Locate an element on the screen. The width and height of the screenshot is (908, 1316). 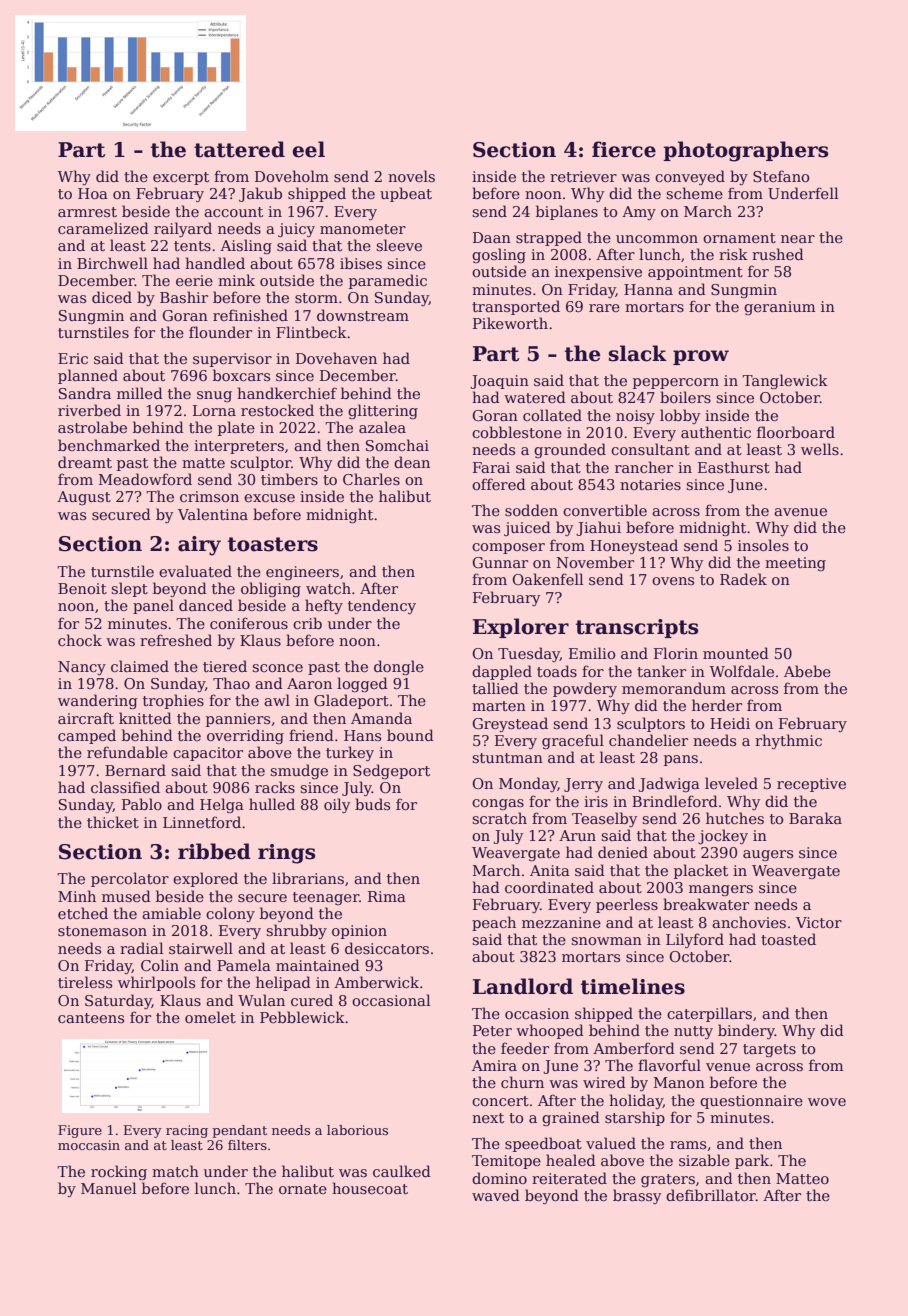
Benoit is located at coordinates (82, 588).
